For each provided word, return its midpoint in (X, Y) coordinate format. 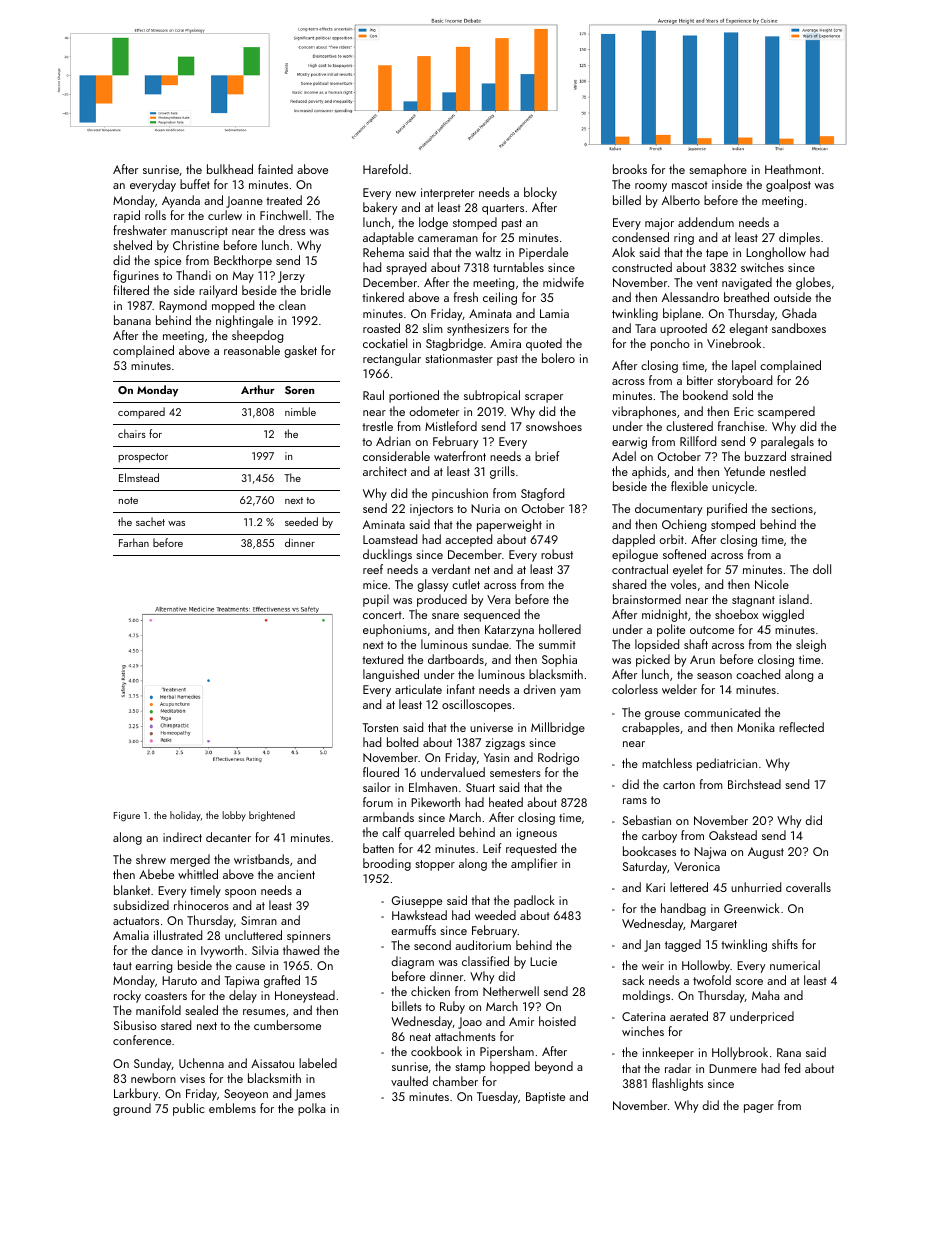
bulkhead (230, 169)
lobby (234, 816)
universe (491, 727)
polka (311, 1109)
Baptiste (545, 1098)
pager (759, 1108)
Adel (624, 456)
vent (707, 283)
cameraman (448, 239)
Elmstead (139, 477)
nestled (788, 471)
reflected (801, 727)
